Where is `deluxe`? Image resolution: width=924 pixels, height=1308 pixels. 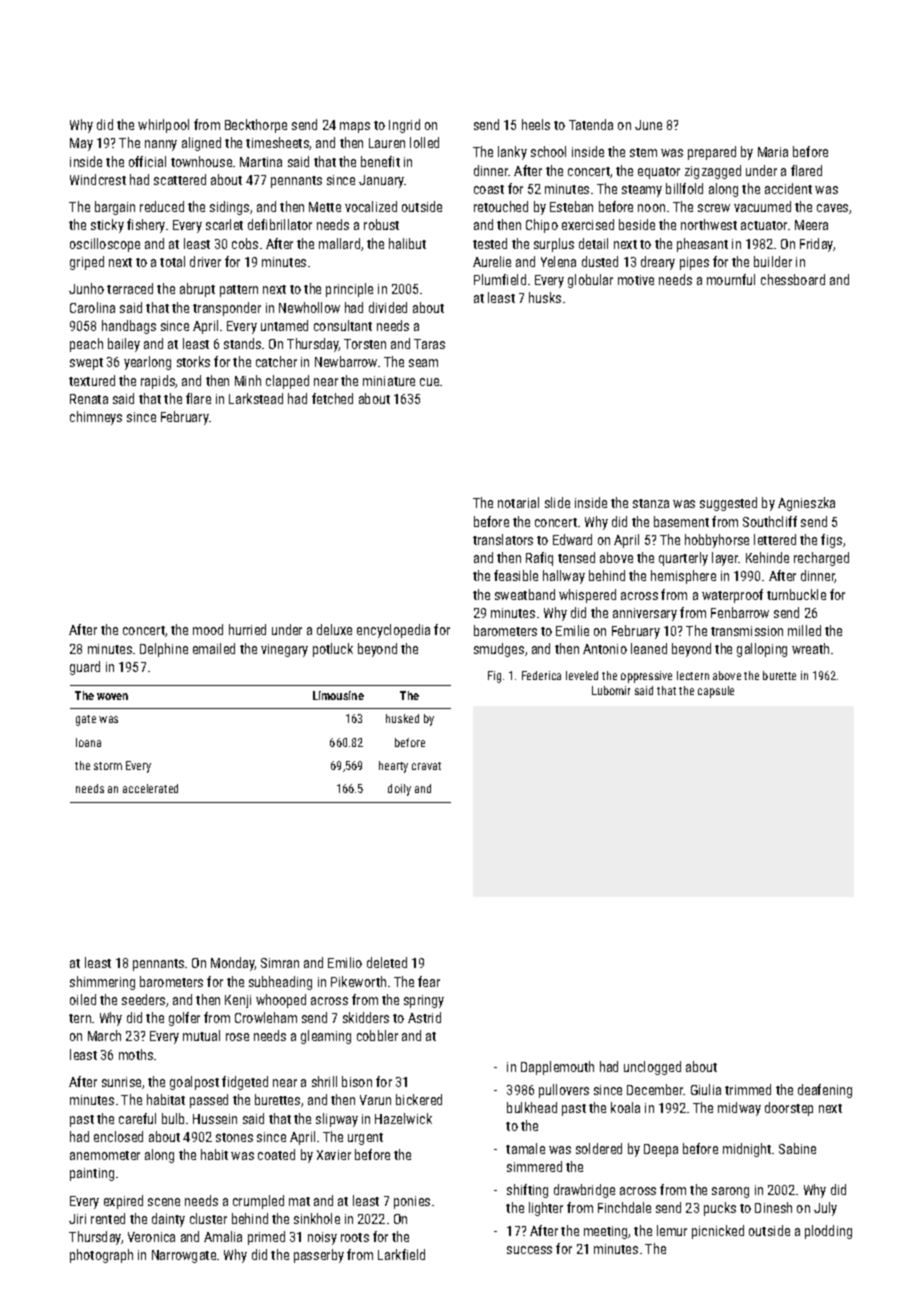
deluxe is located at coordinates (334, 629).
